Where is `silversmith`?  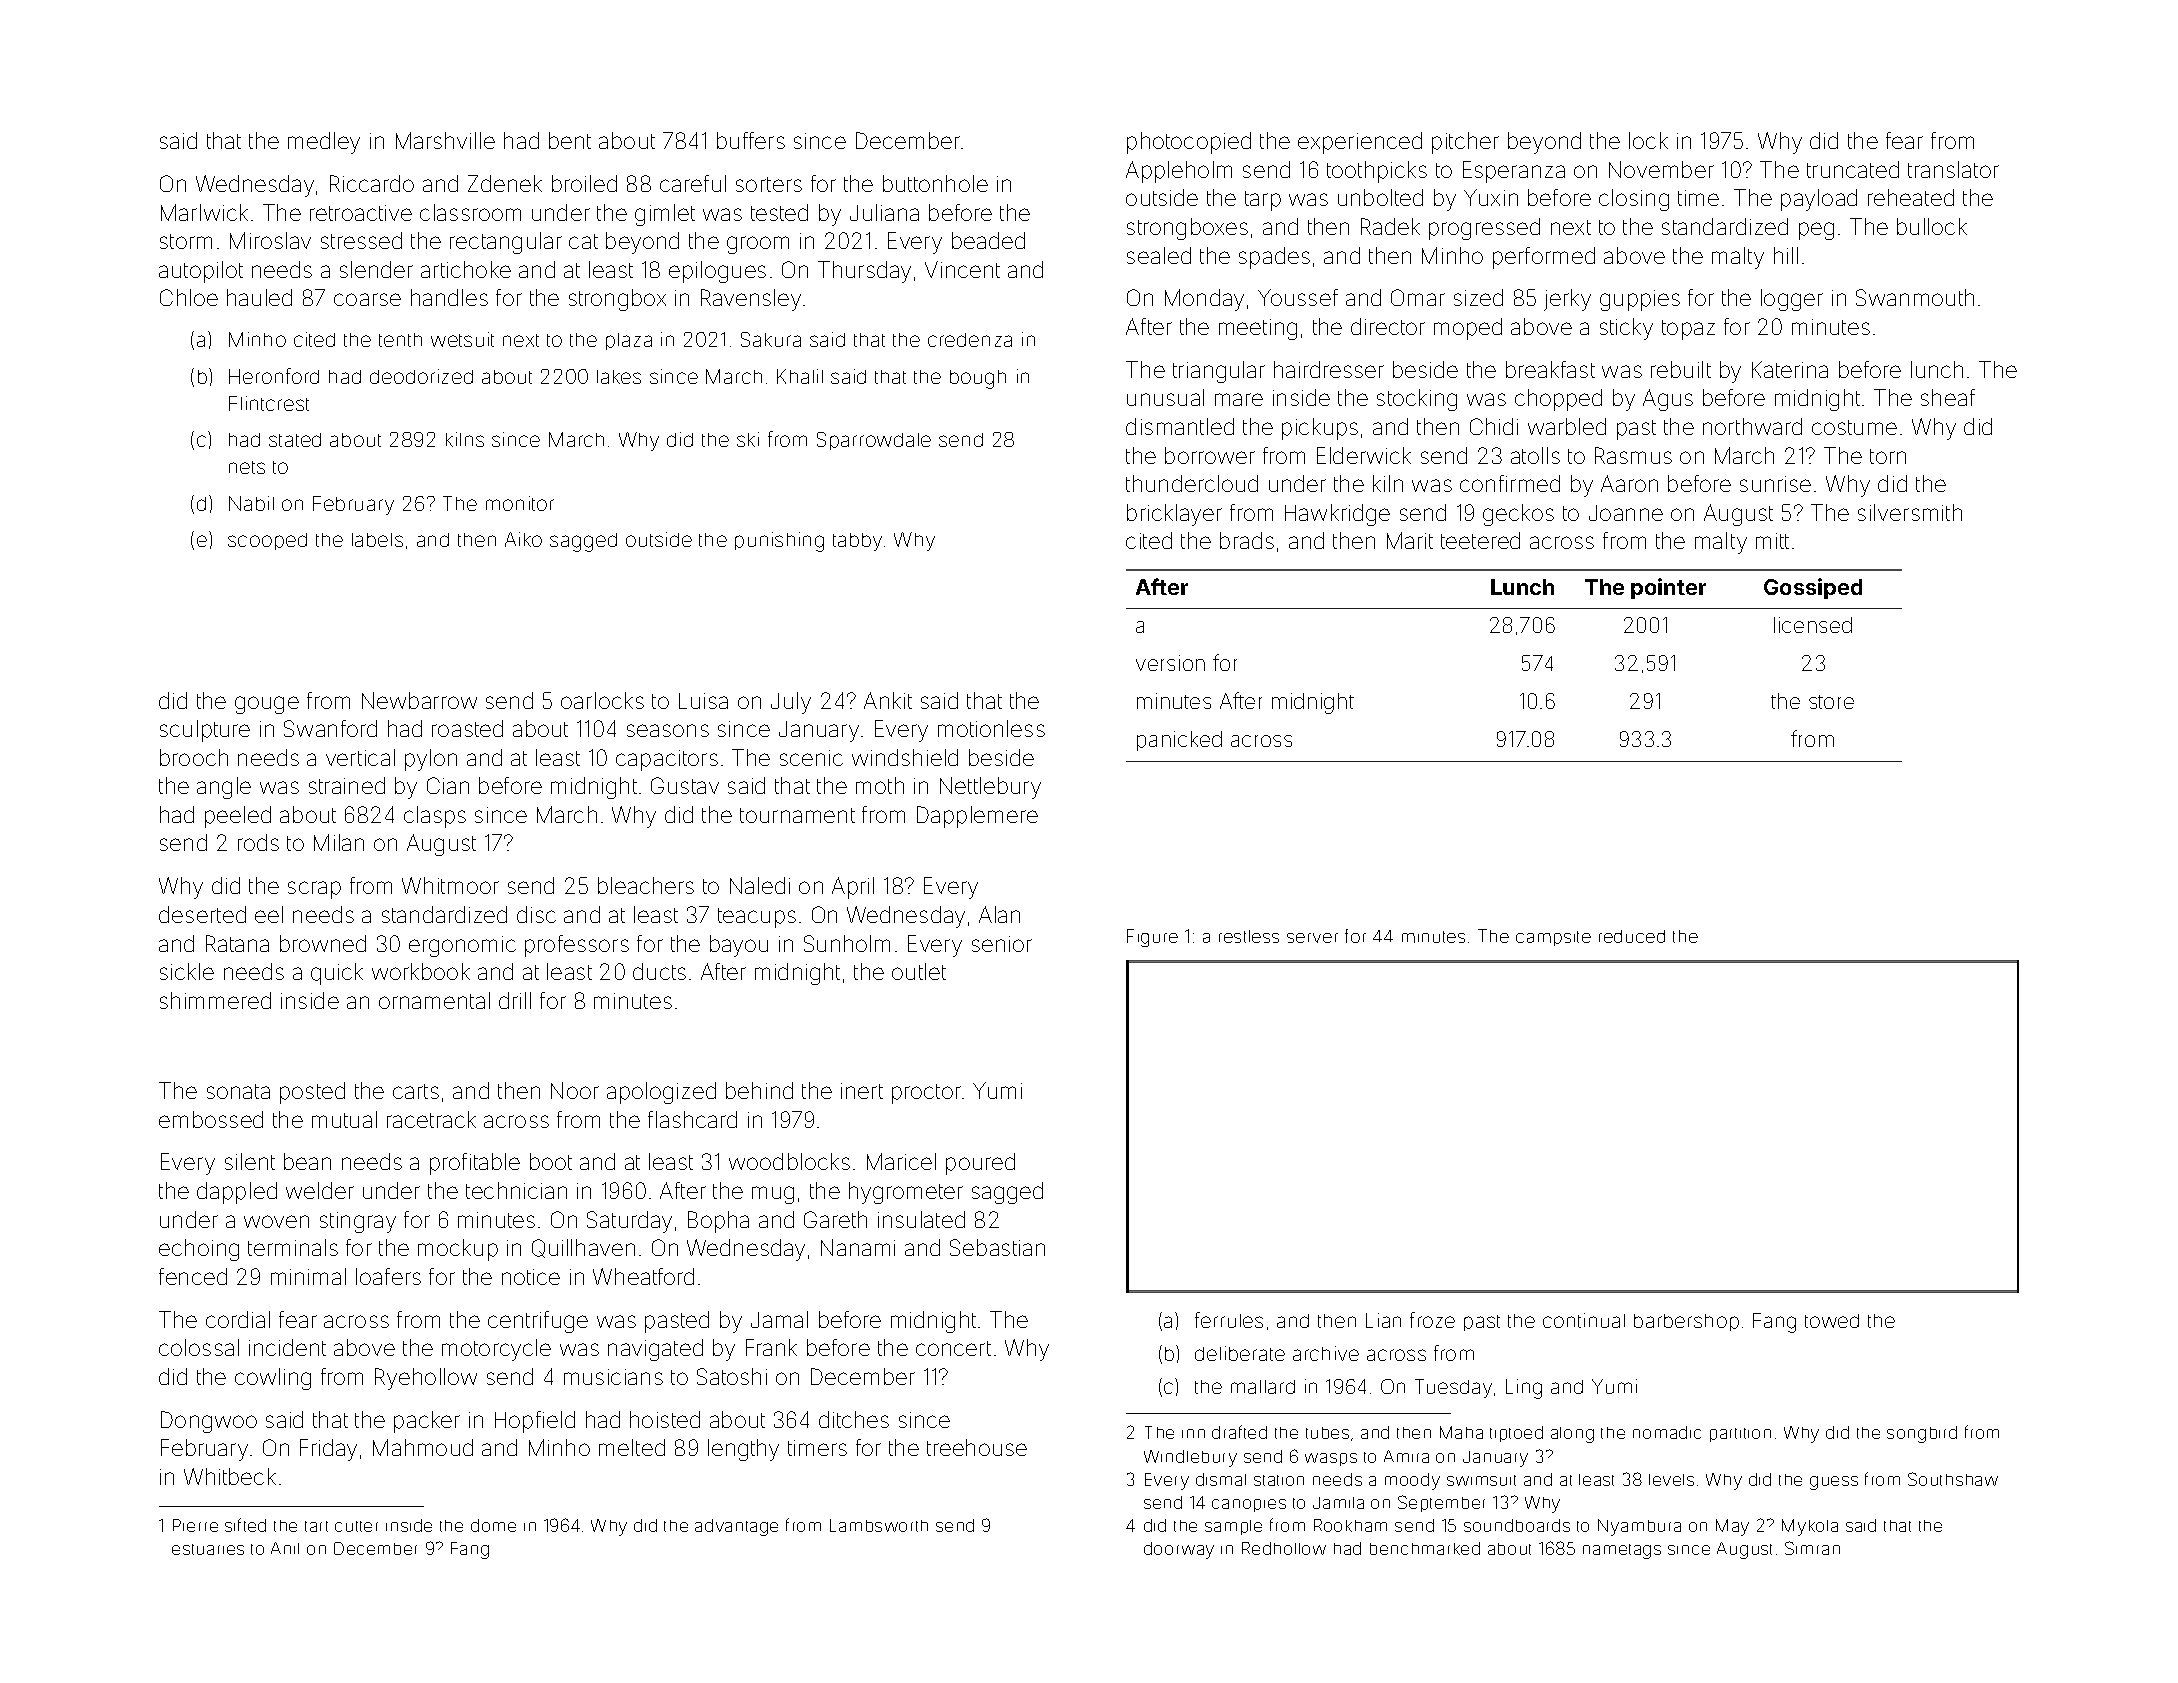
silversmith is located at coordinates (1910, 512).
